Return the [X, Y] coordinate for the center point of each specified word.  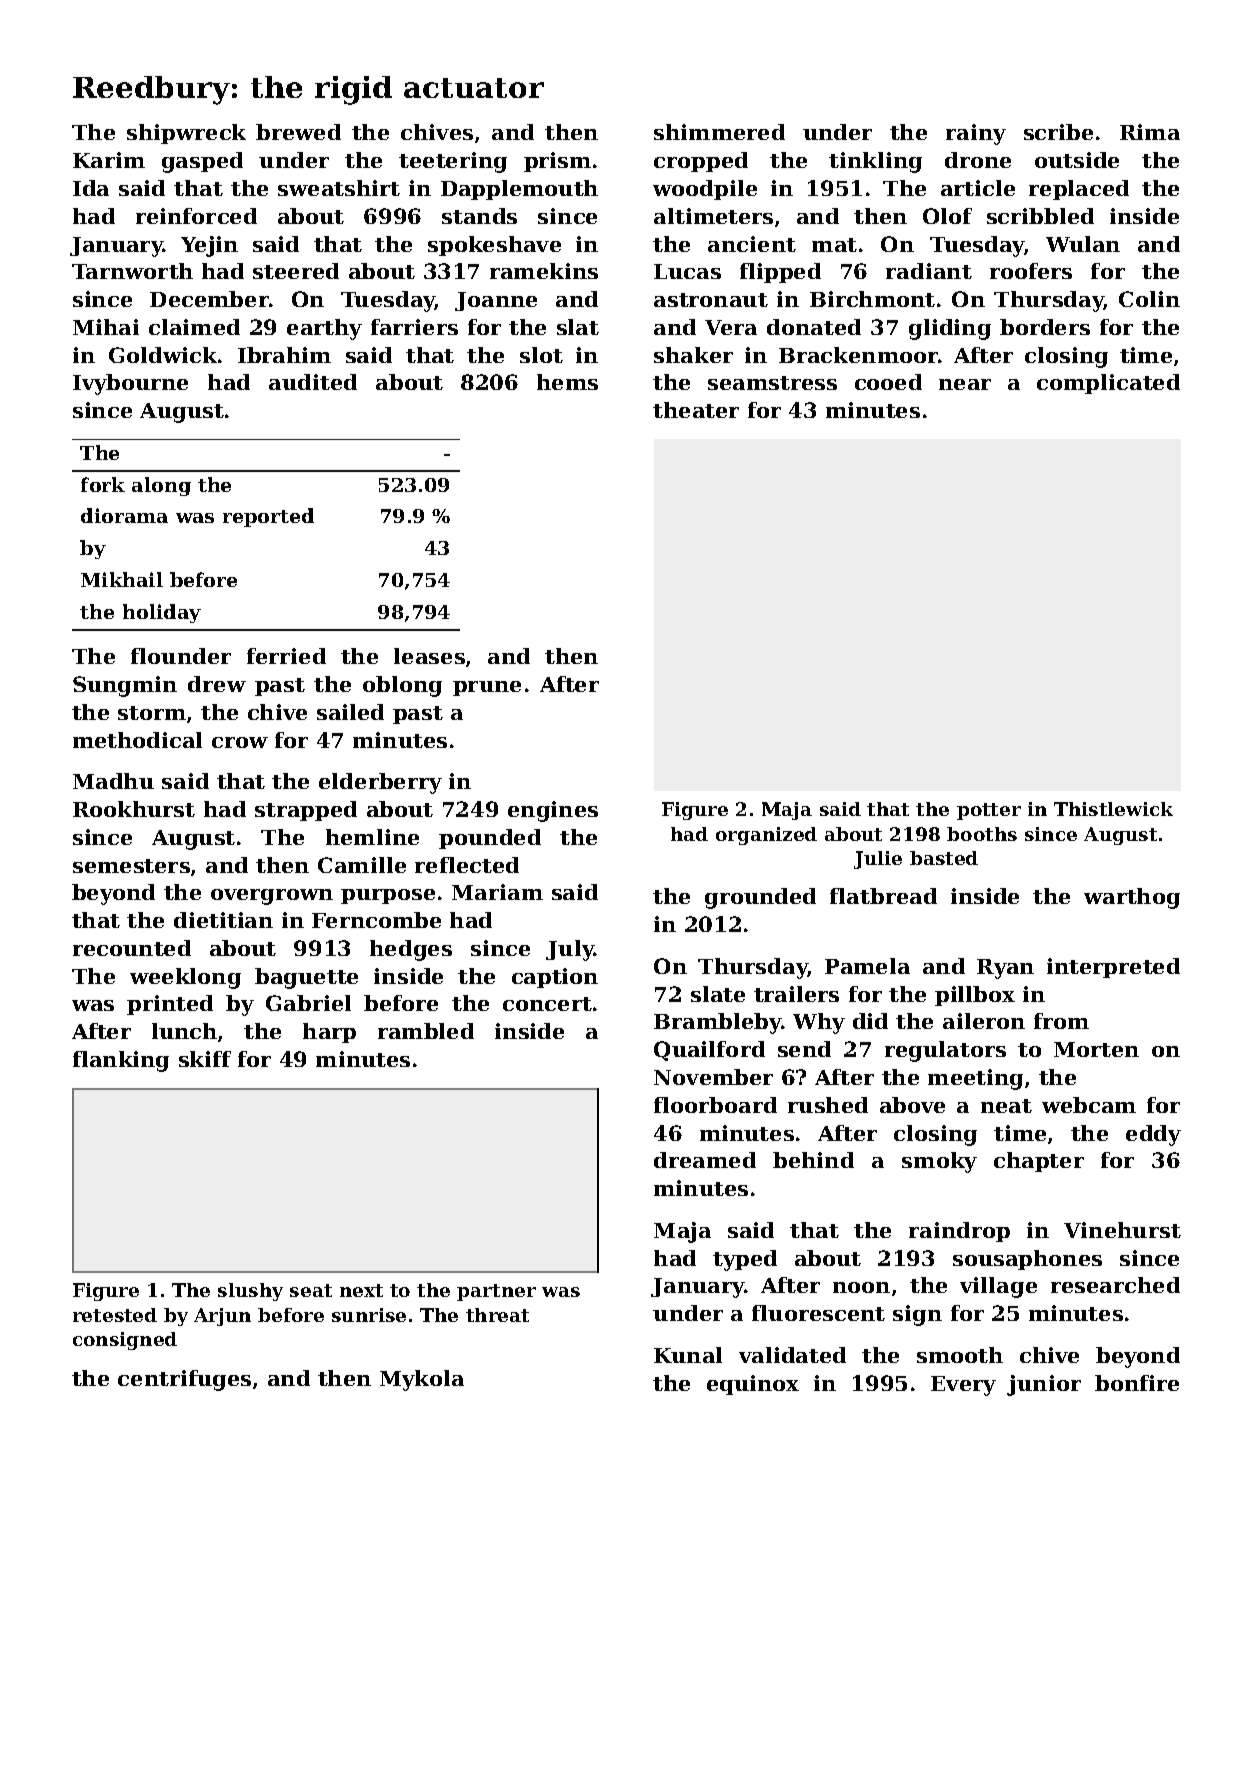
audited [313, 382]
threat [497, 1315]
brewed [298, 132]
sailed [350, 712]
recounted [132, 948]
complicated [1108, 384]
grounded [760, 898]
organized [766, 836]
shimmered [719, 132]
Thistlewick [1113, 809]
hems [567, 382]
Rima [1150, 132]
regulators [945, 1051]
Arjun [222, 1317]
